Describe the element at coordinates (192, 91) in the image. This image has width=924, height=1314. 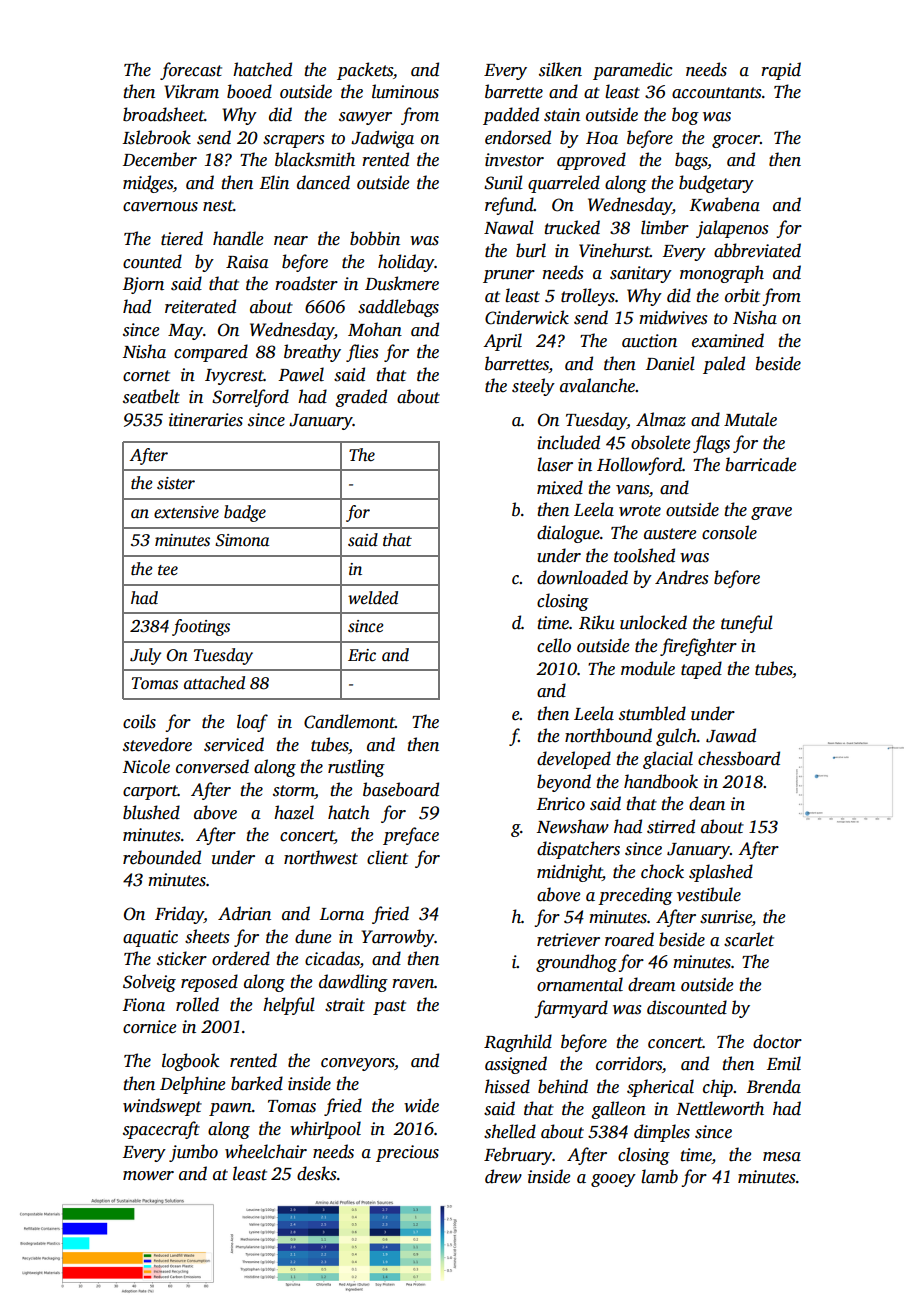
I see `Vikram` at that location.
